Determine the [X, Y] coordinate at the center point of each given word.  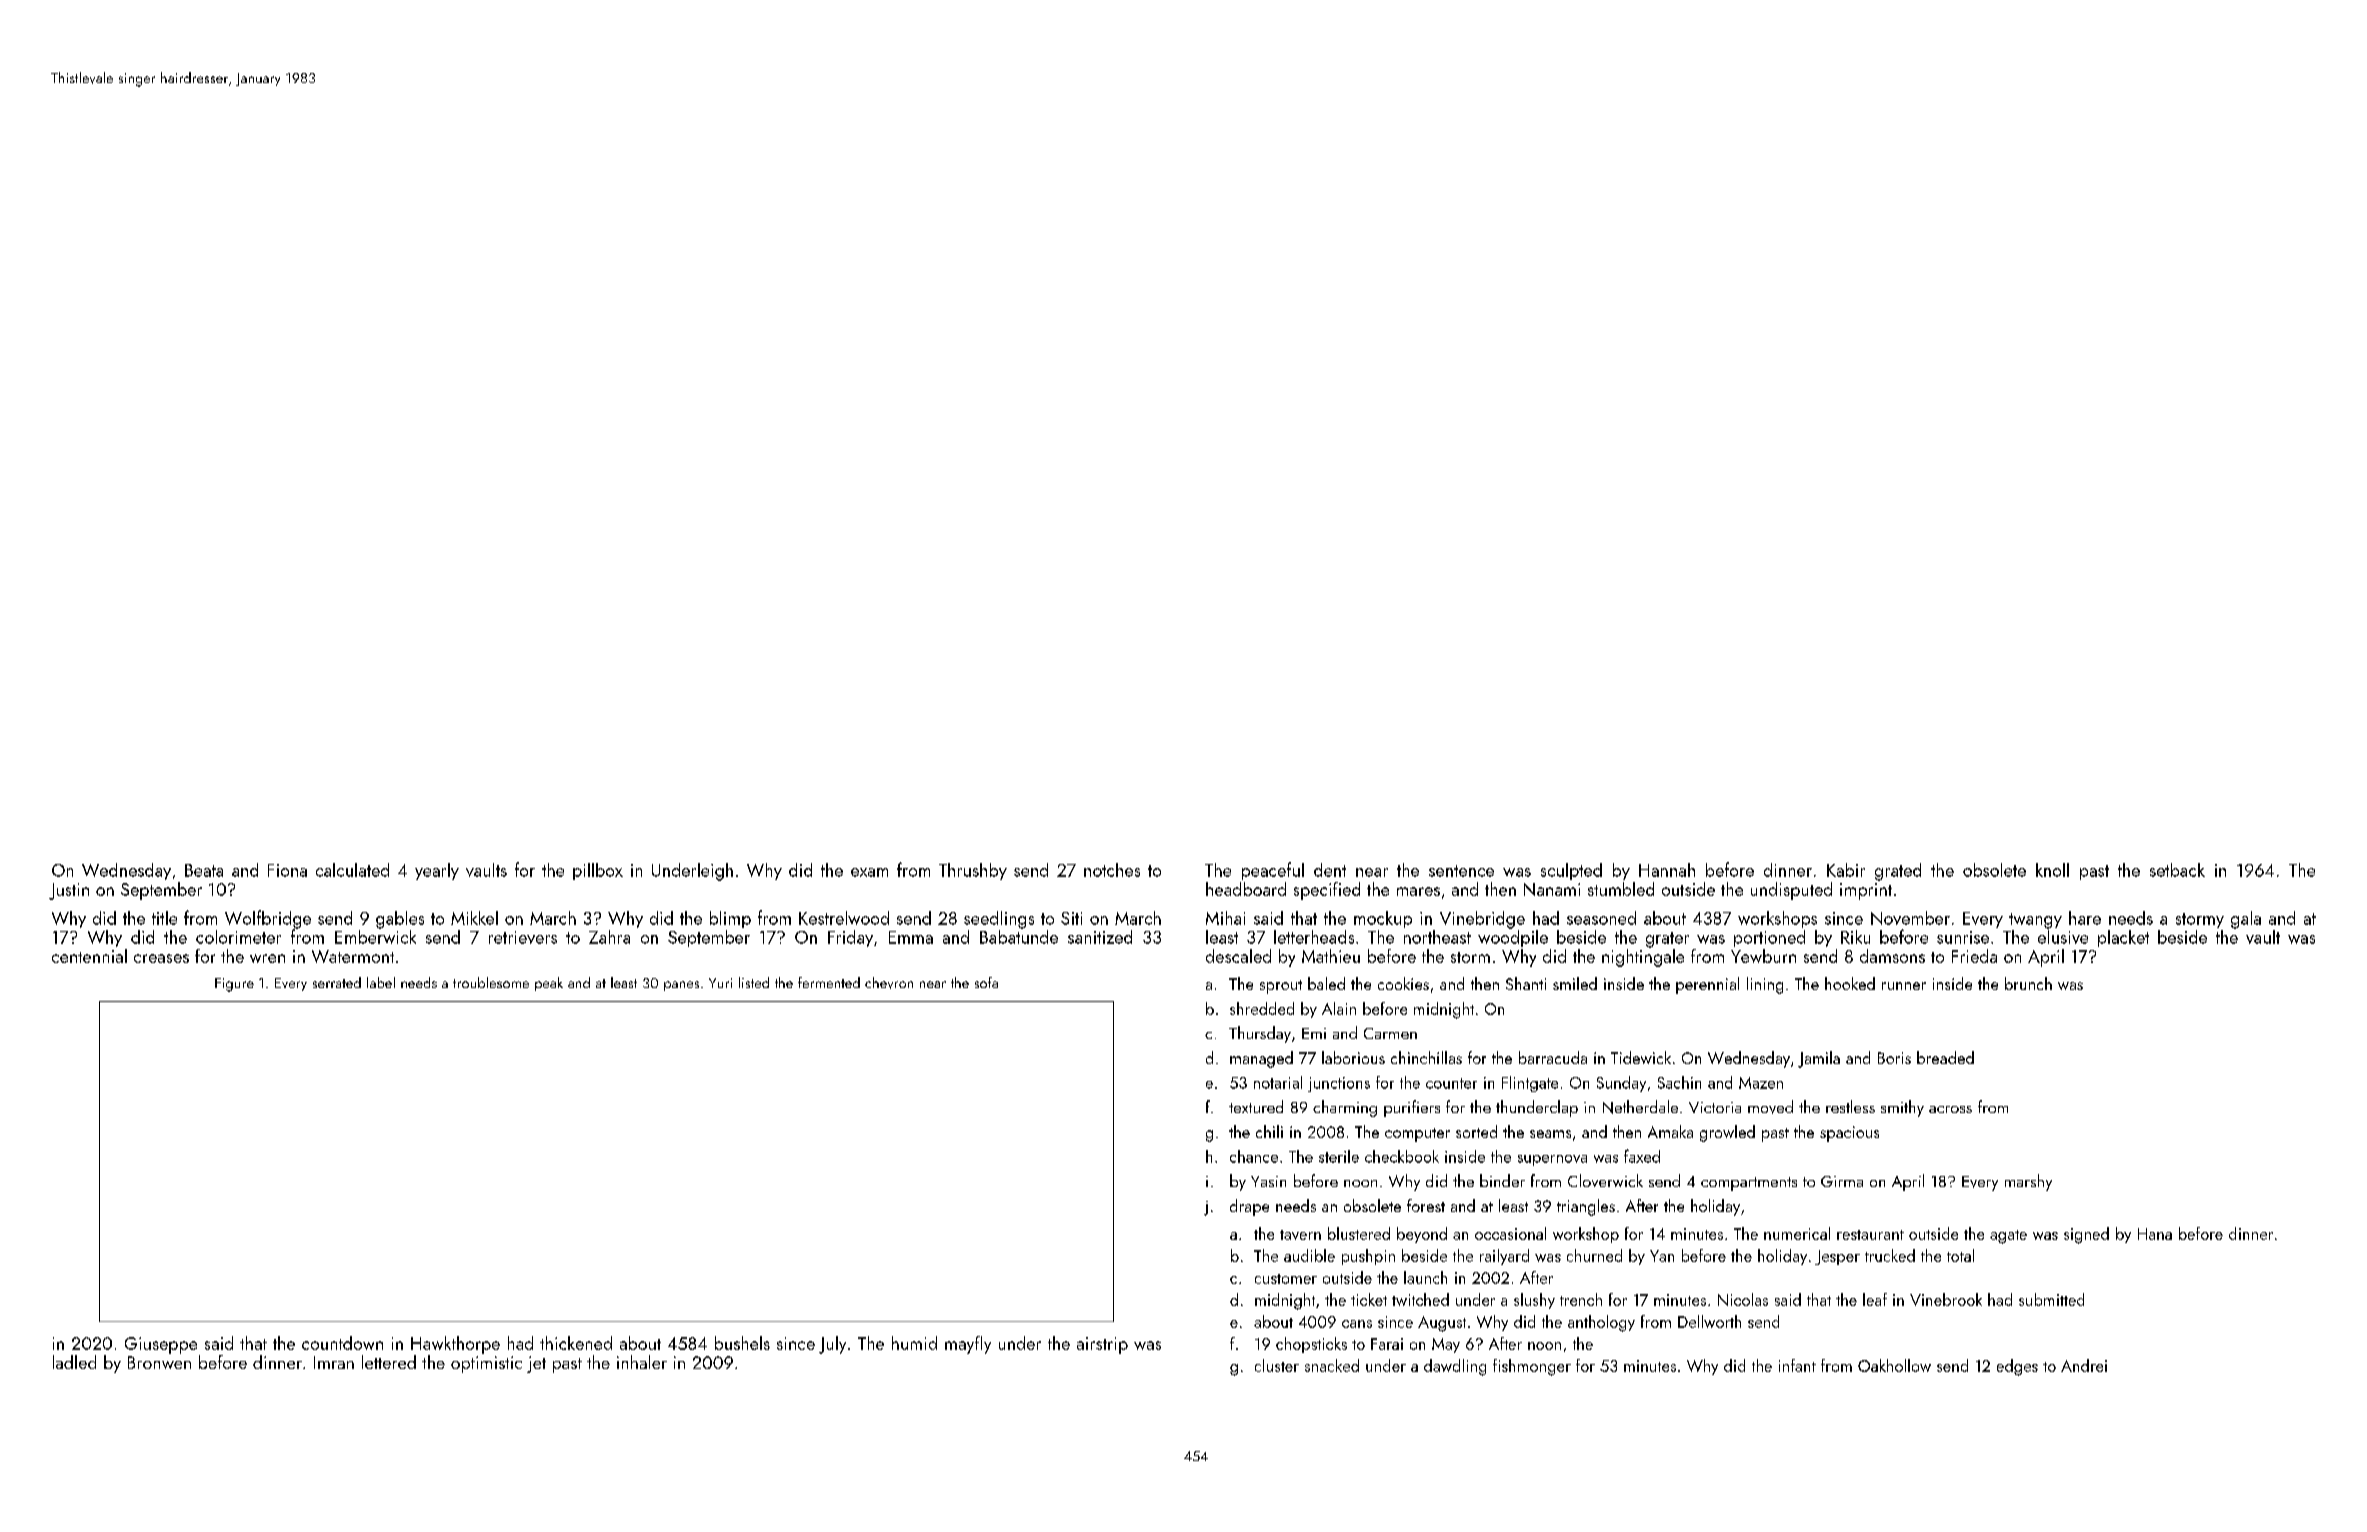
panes [681, 986]
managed [1261, 1059]
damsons [1892, 956]
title [164, 918]
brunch [2028, 983]
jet [536, 1364]
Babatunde [1019, 937]
